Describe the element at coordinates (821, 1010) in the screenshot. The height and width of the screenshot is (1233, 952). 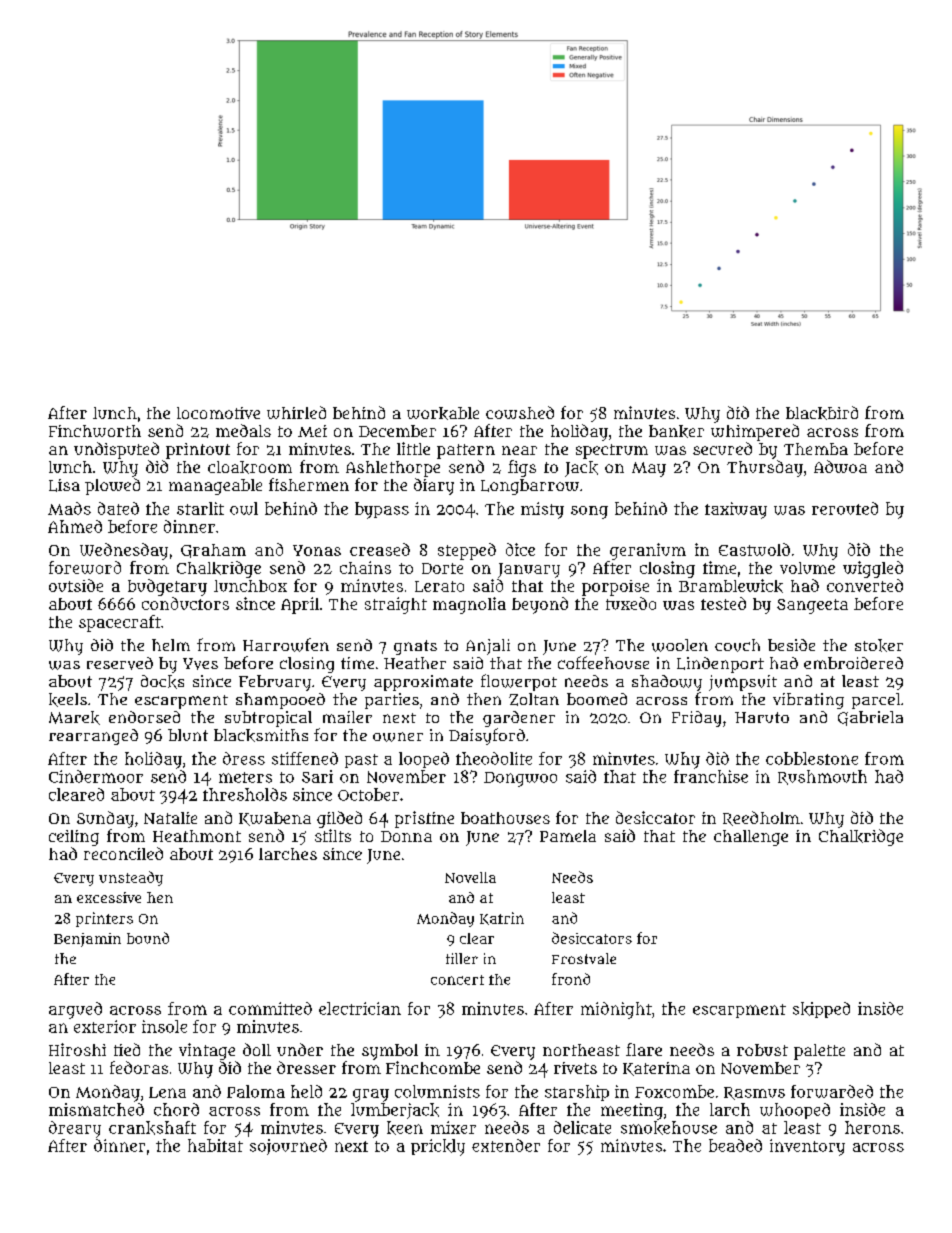
I see `skipped` at that location.
